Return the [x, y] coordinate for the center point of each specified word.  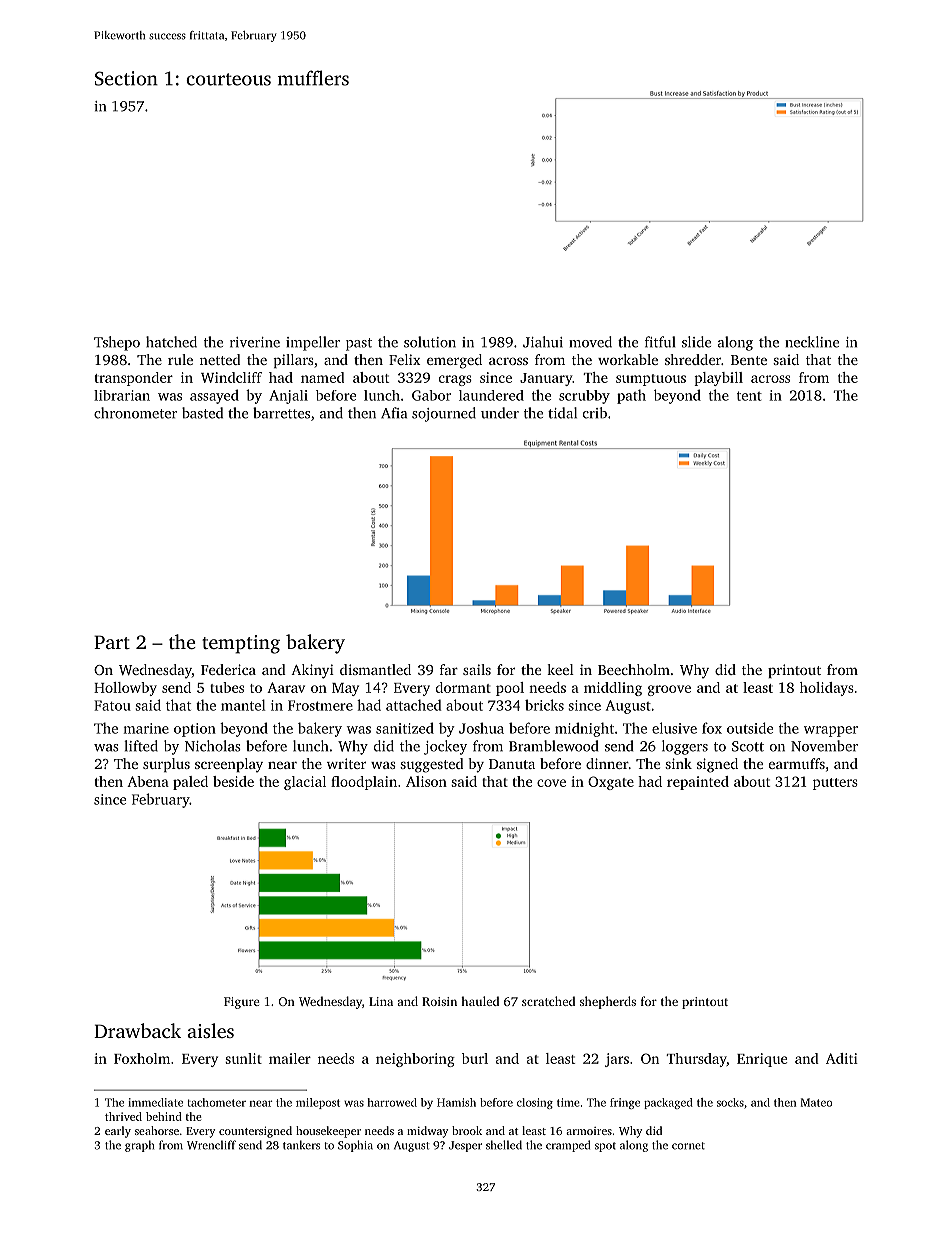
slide [696, 342]
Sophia [355, 1146]
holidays [827, 689]
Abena [148, 781]
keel [560, 669]
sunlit [243, 1058]
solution [430, 342]
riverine [255, 342]
